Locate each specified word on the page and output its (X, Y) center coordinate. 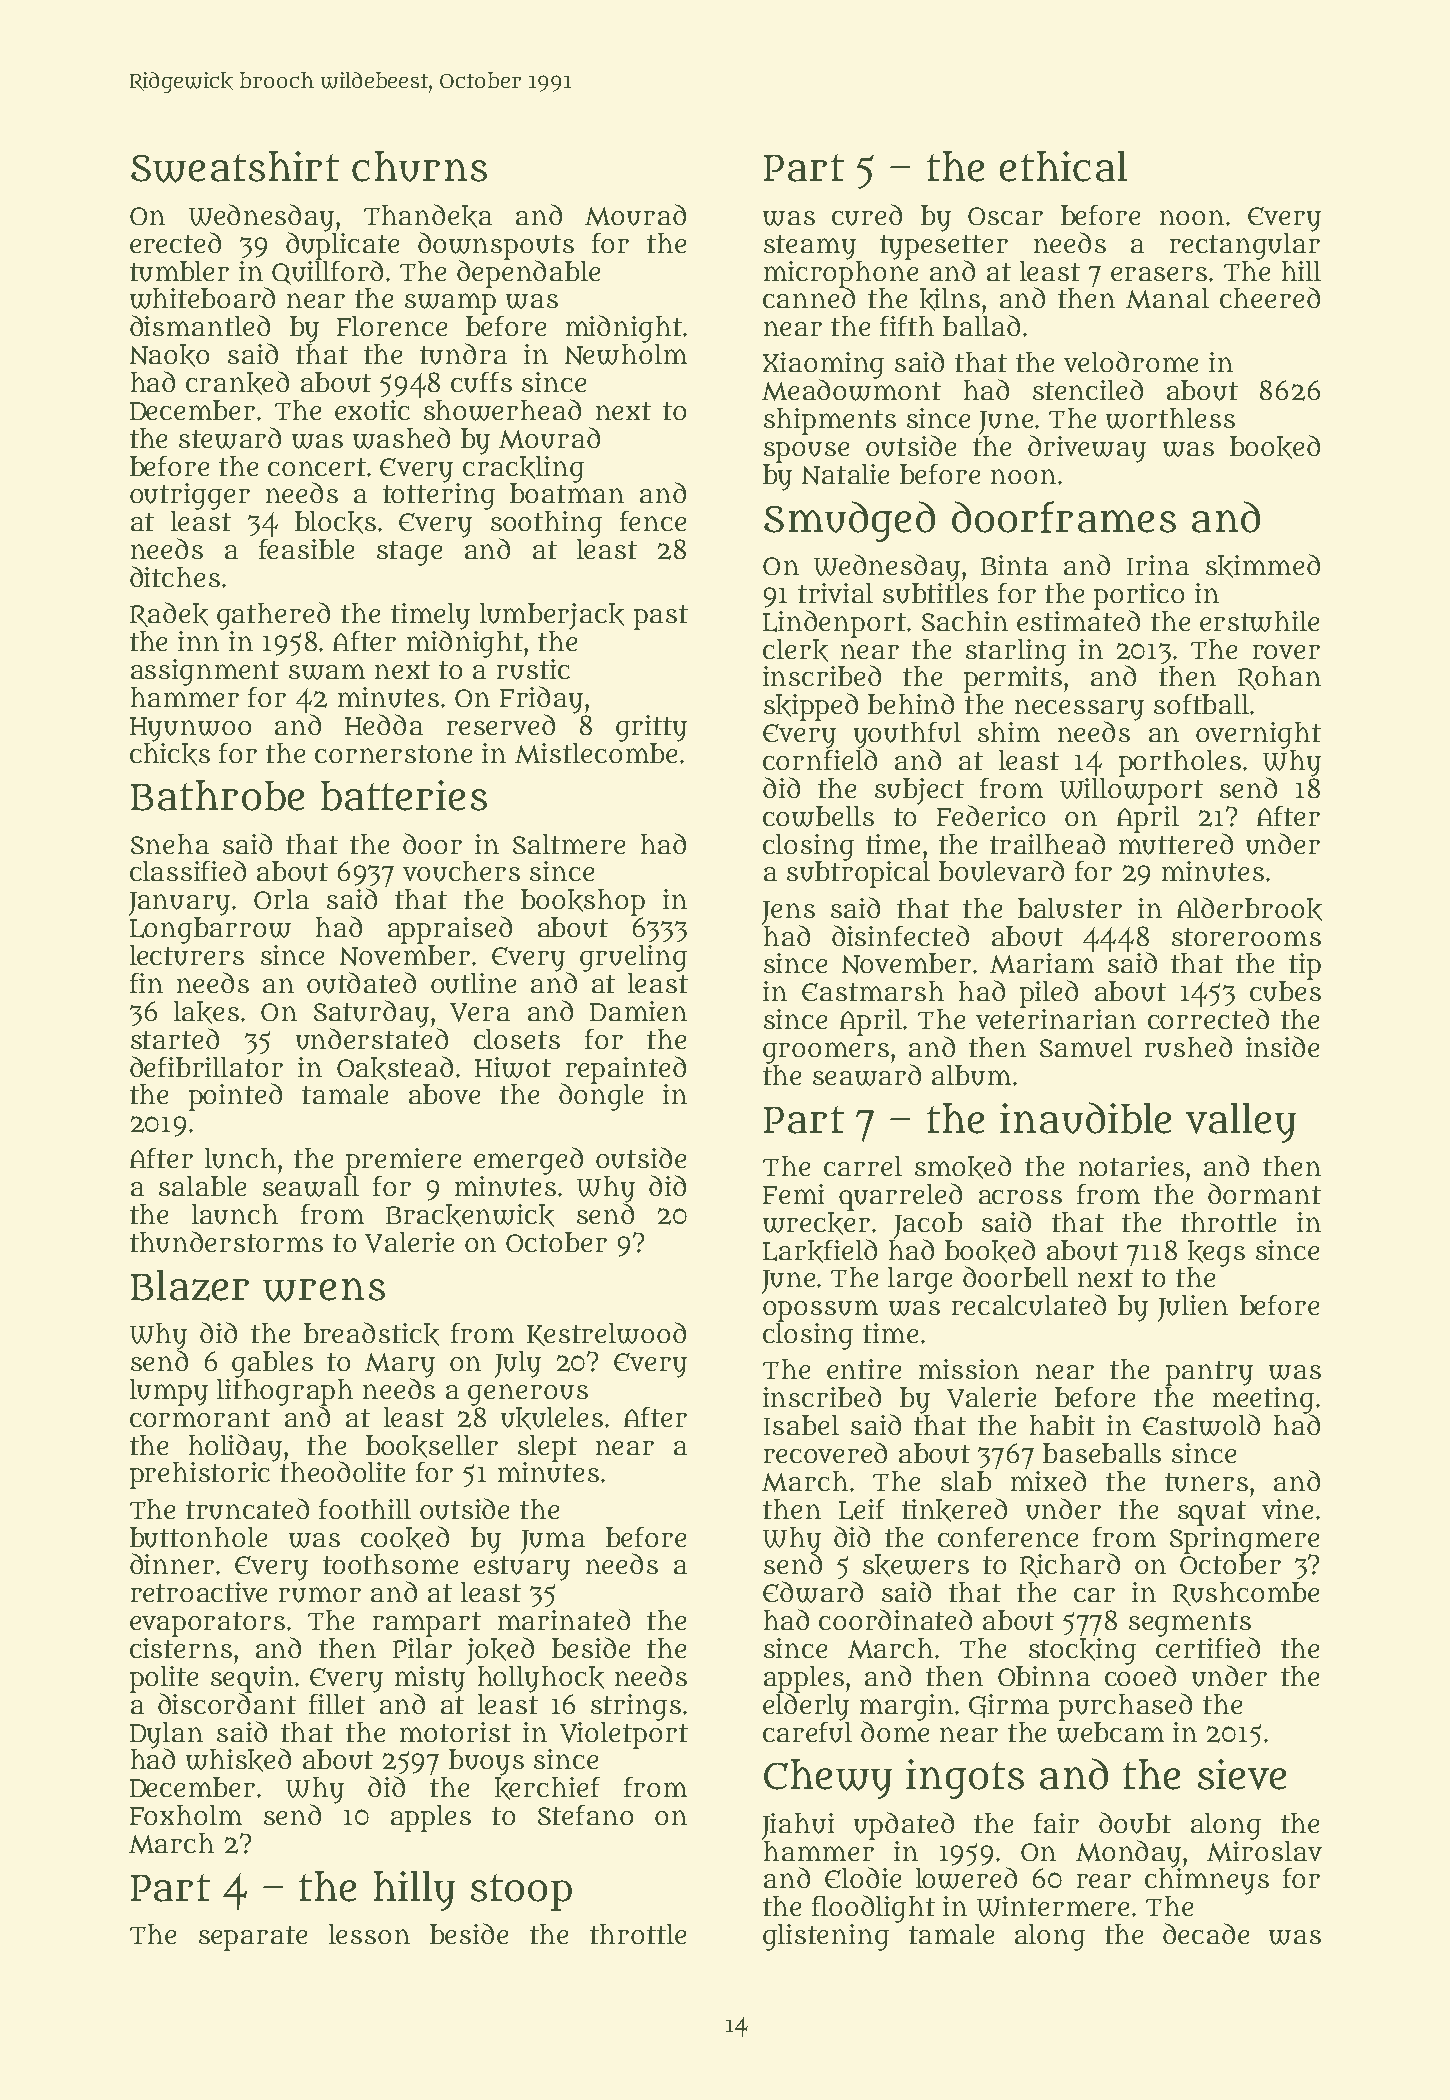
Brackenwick (470, 1215)
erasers (1159, 274)
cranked (237, 383)
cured (867, 215)
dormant (1264, 1193)
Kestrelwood (606, 1334)
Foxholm (186, 1815)
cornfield (820, 759)
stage (409, 553)
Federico (991, 815)
